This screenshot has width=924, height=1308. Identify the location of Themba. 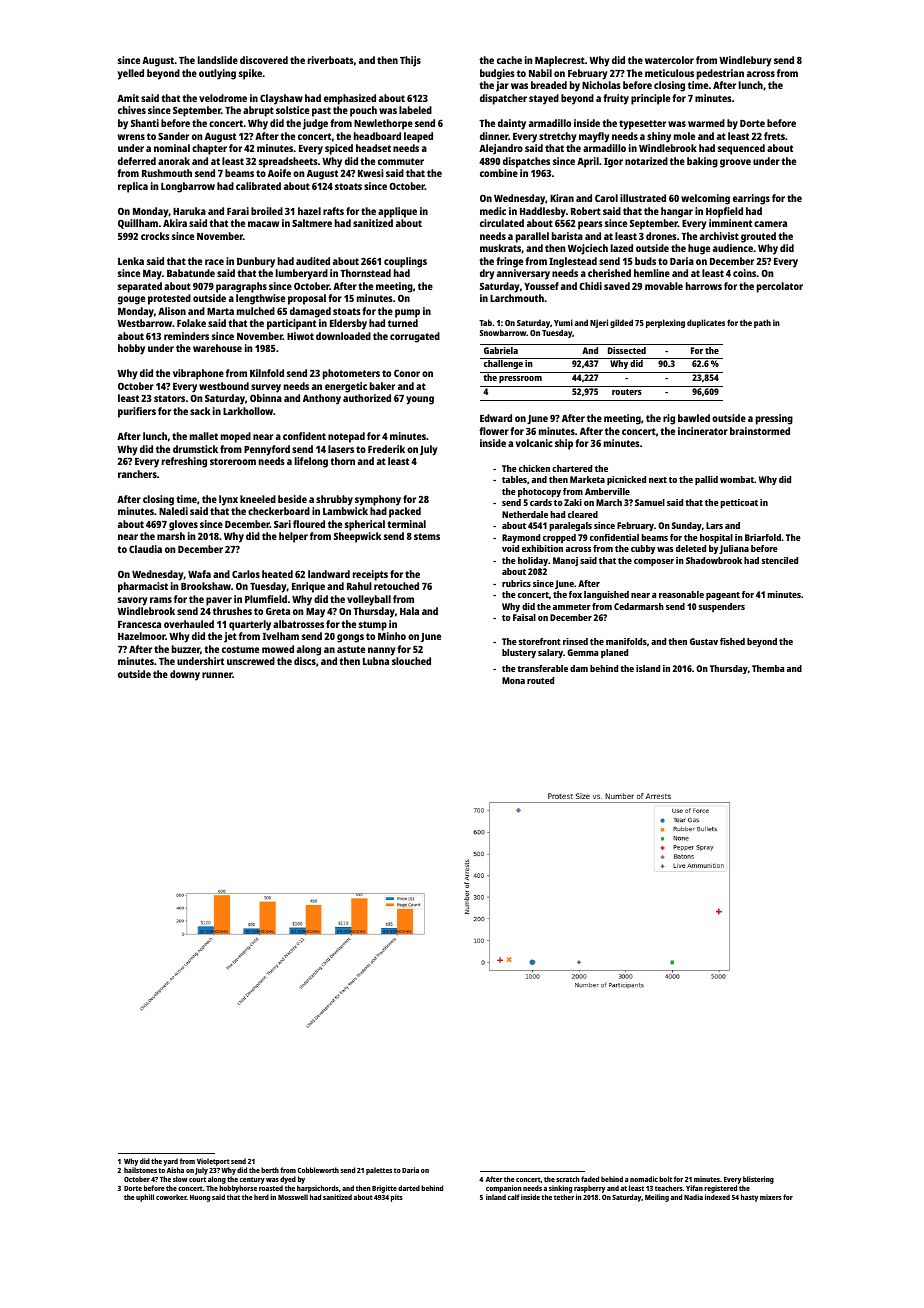
(768, 668).
